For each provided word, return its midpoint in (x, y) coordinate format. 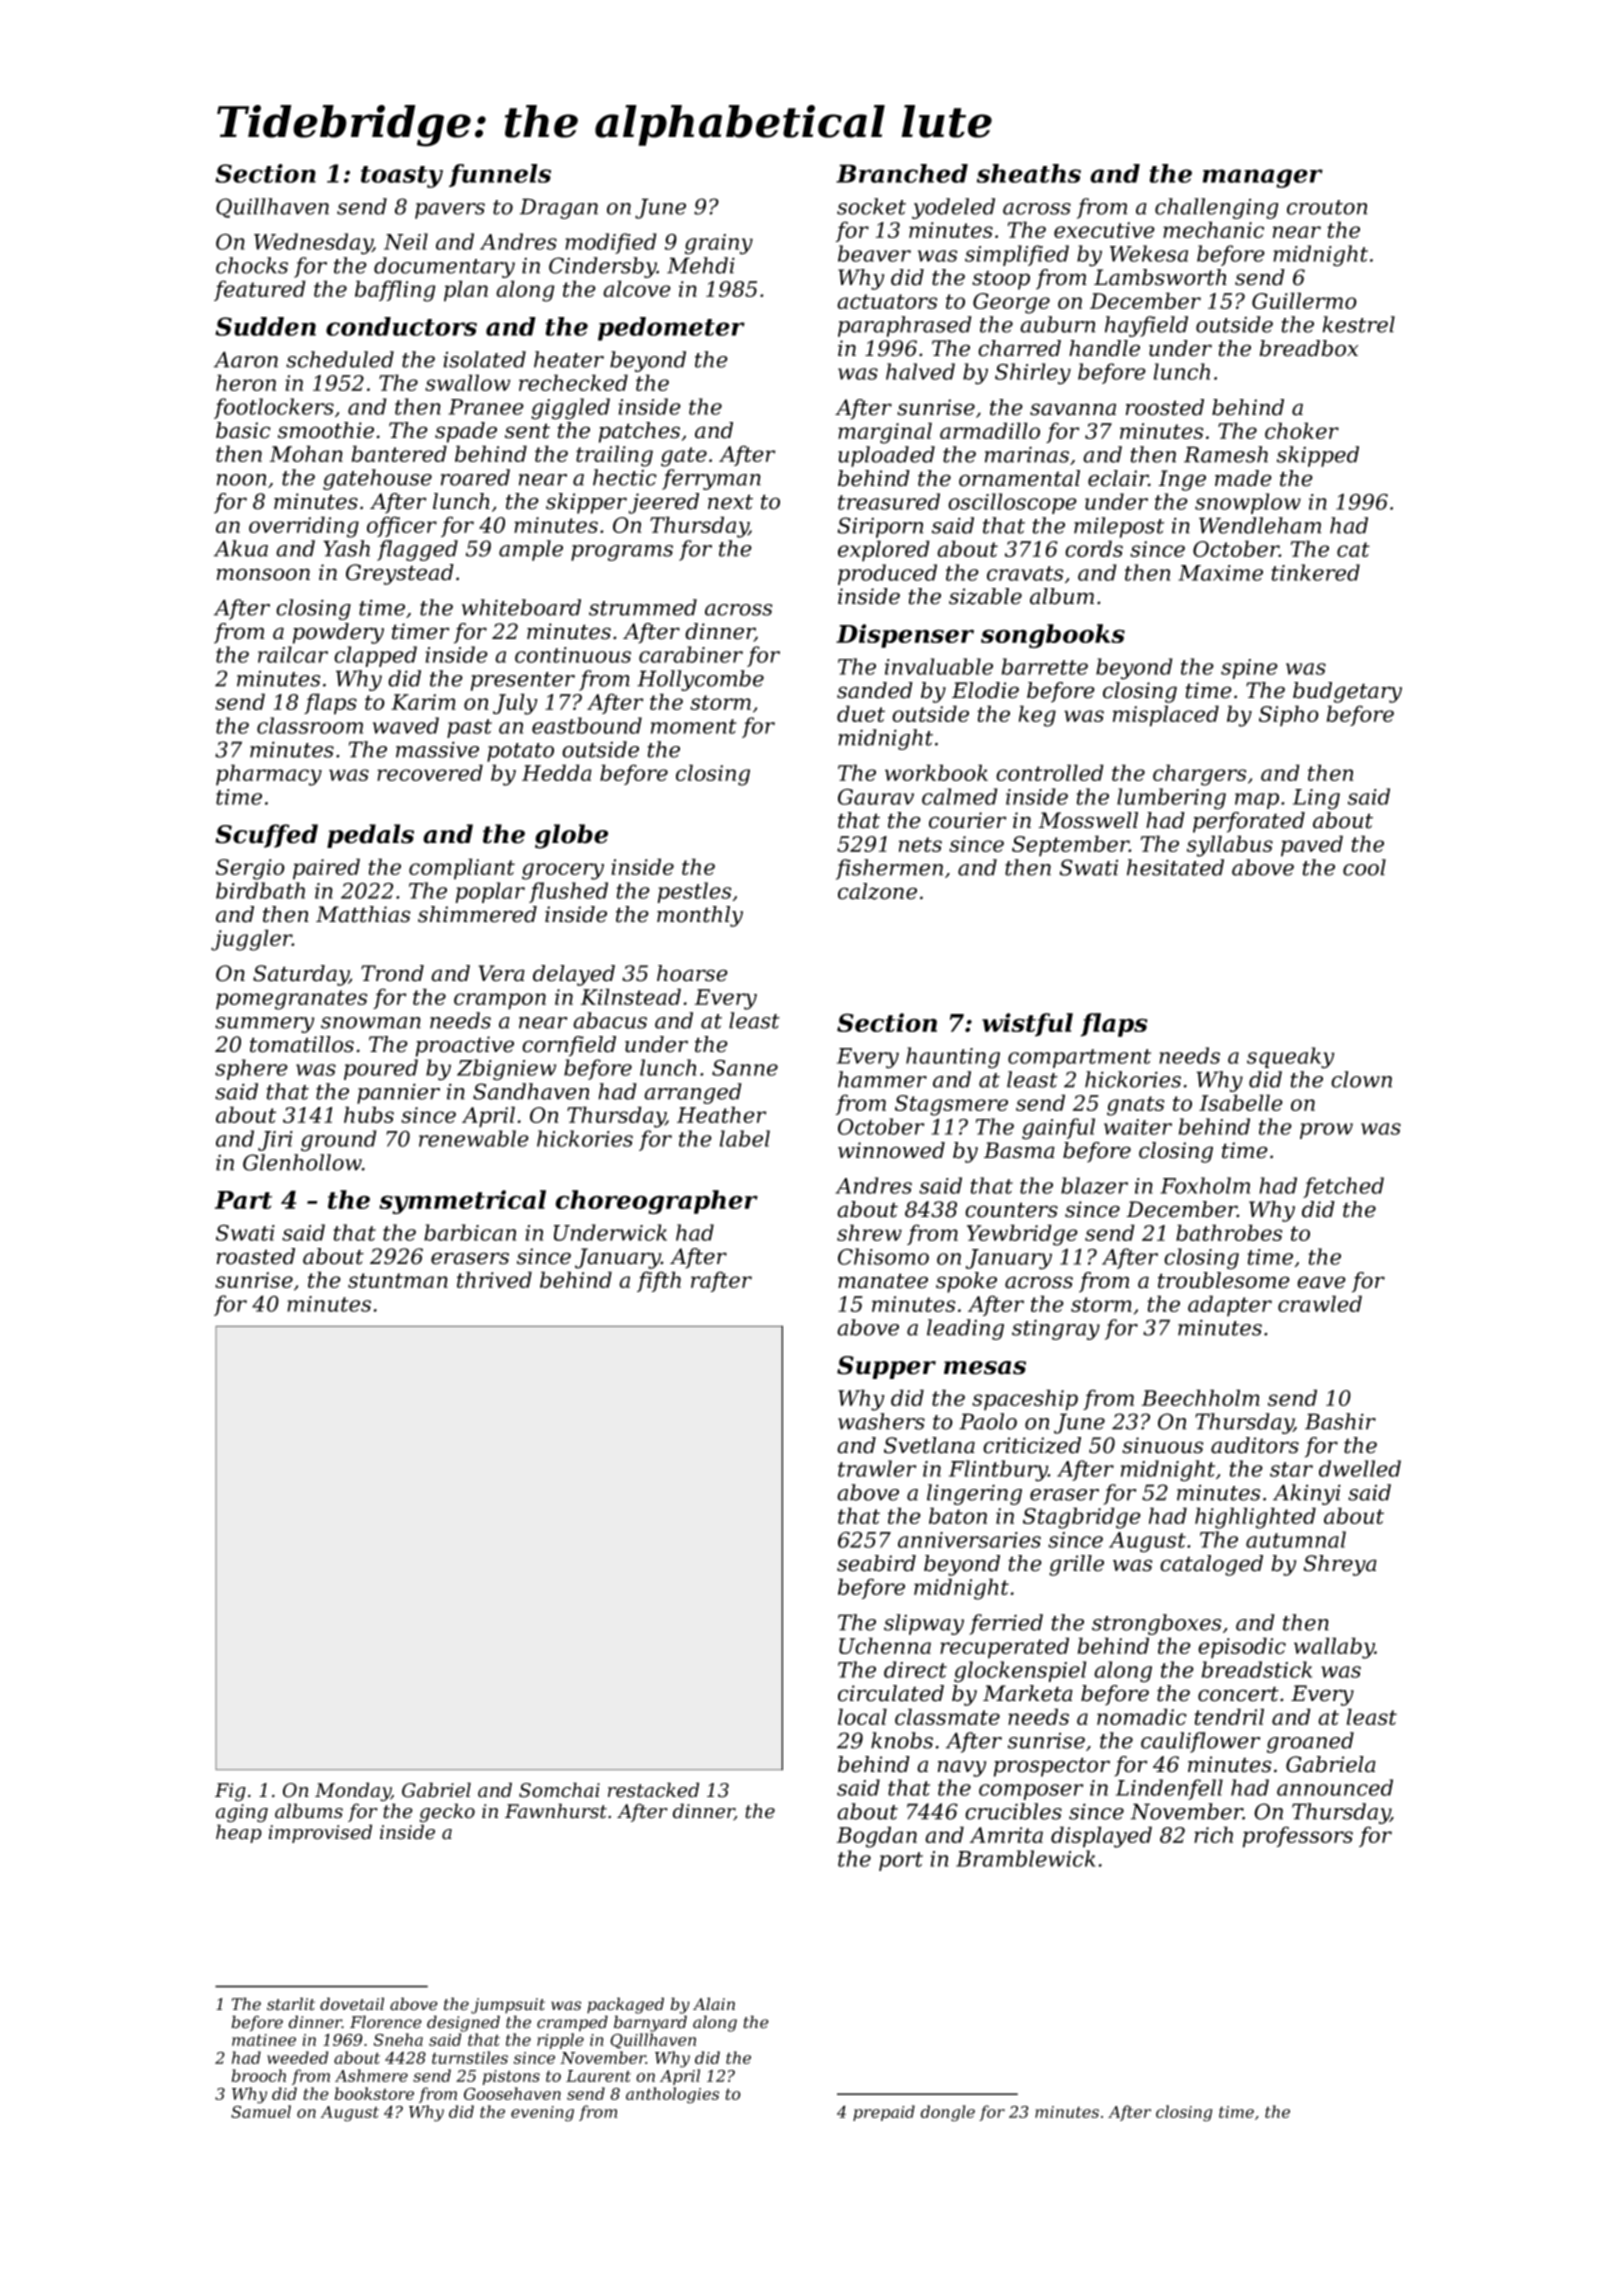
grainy (719, 244)
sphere (251, 1069)
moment (694, 726)
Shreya (1340, 1565)
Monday (353, 1792)
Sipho (1289, 716)
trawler (877, 1468)
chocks (252, 265)
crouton (1327, 207)
